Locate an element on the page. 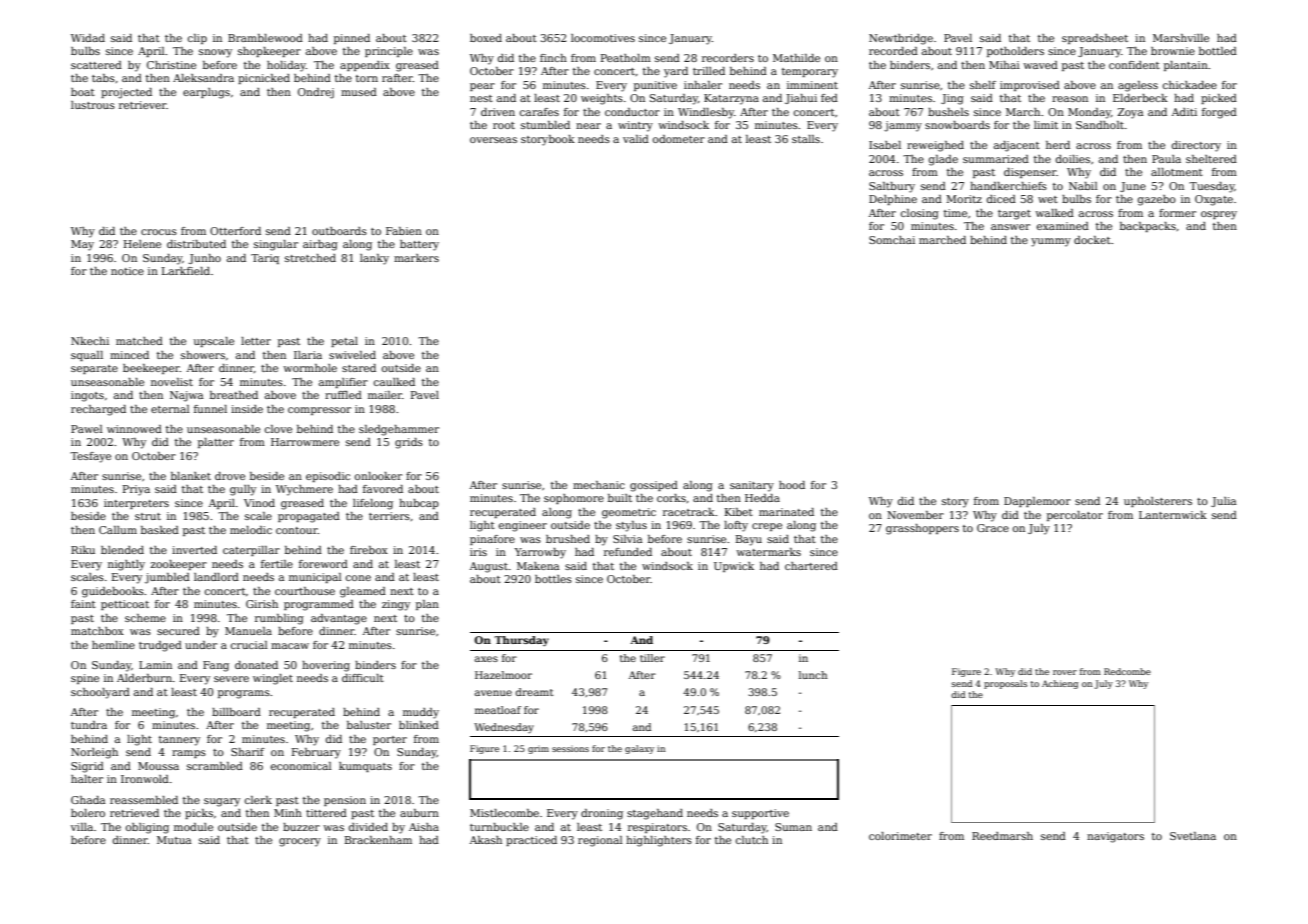 The height and width of the image is (924, 1308). engineer is located at coordinates (523, 526).
